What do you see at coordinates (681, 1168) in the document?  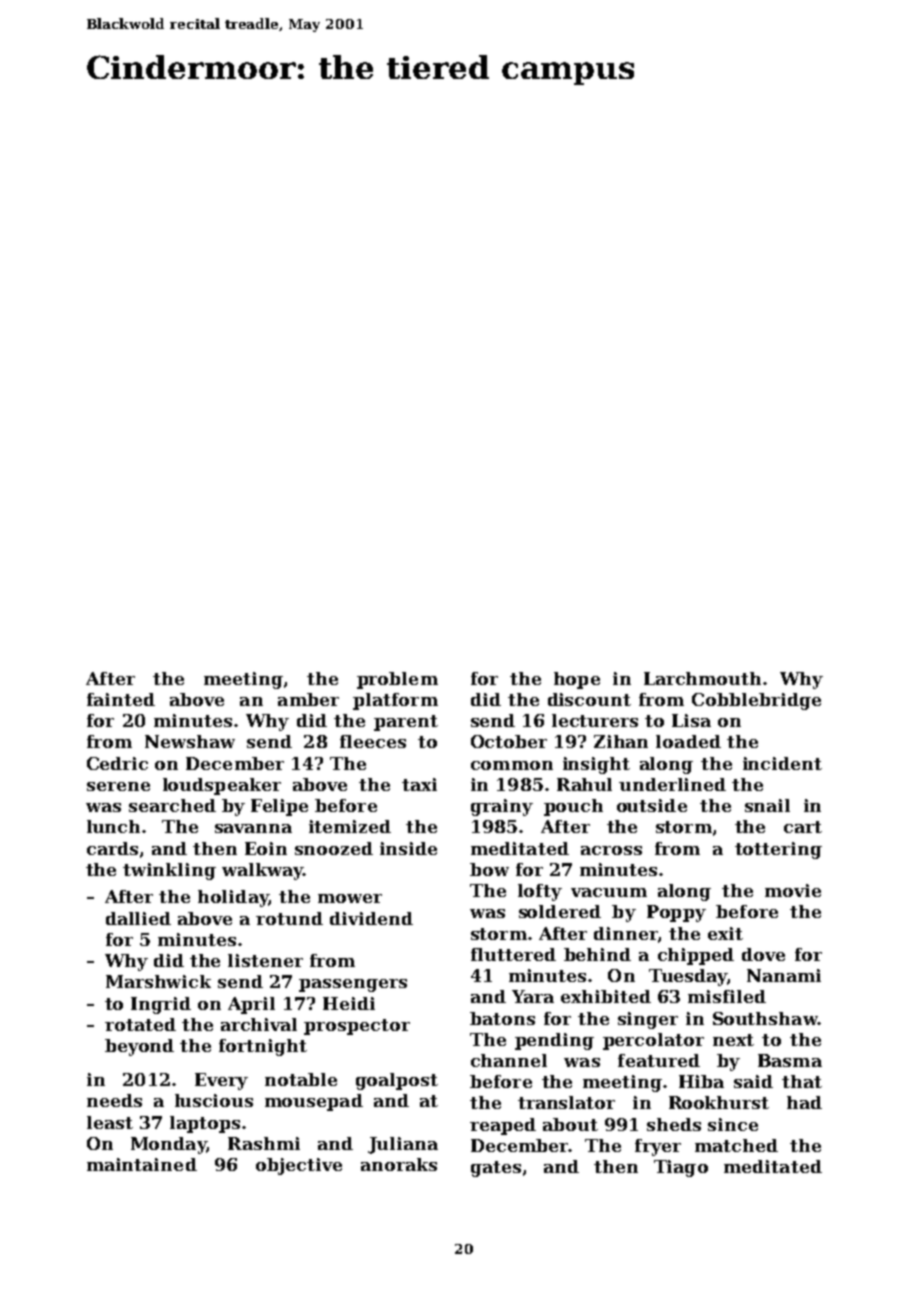 I see `Tiago` at bounding box center [681, 1168].
